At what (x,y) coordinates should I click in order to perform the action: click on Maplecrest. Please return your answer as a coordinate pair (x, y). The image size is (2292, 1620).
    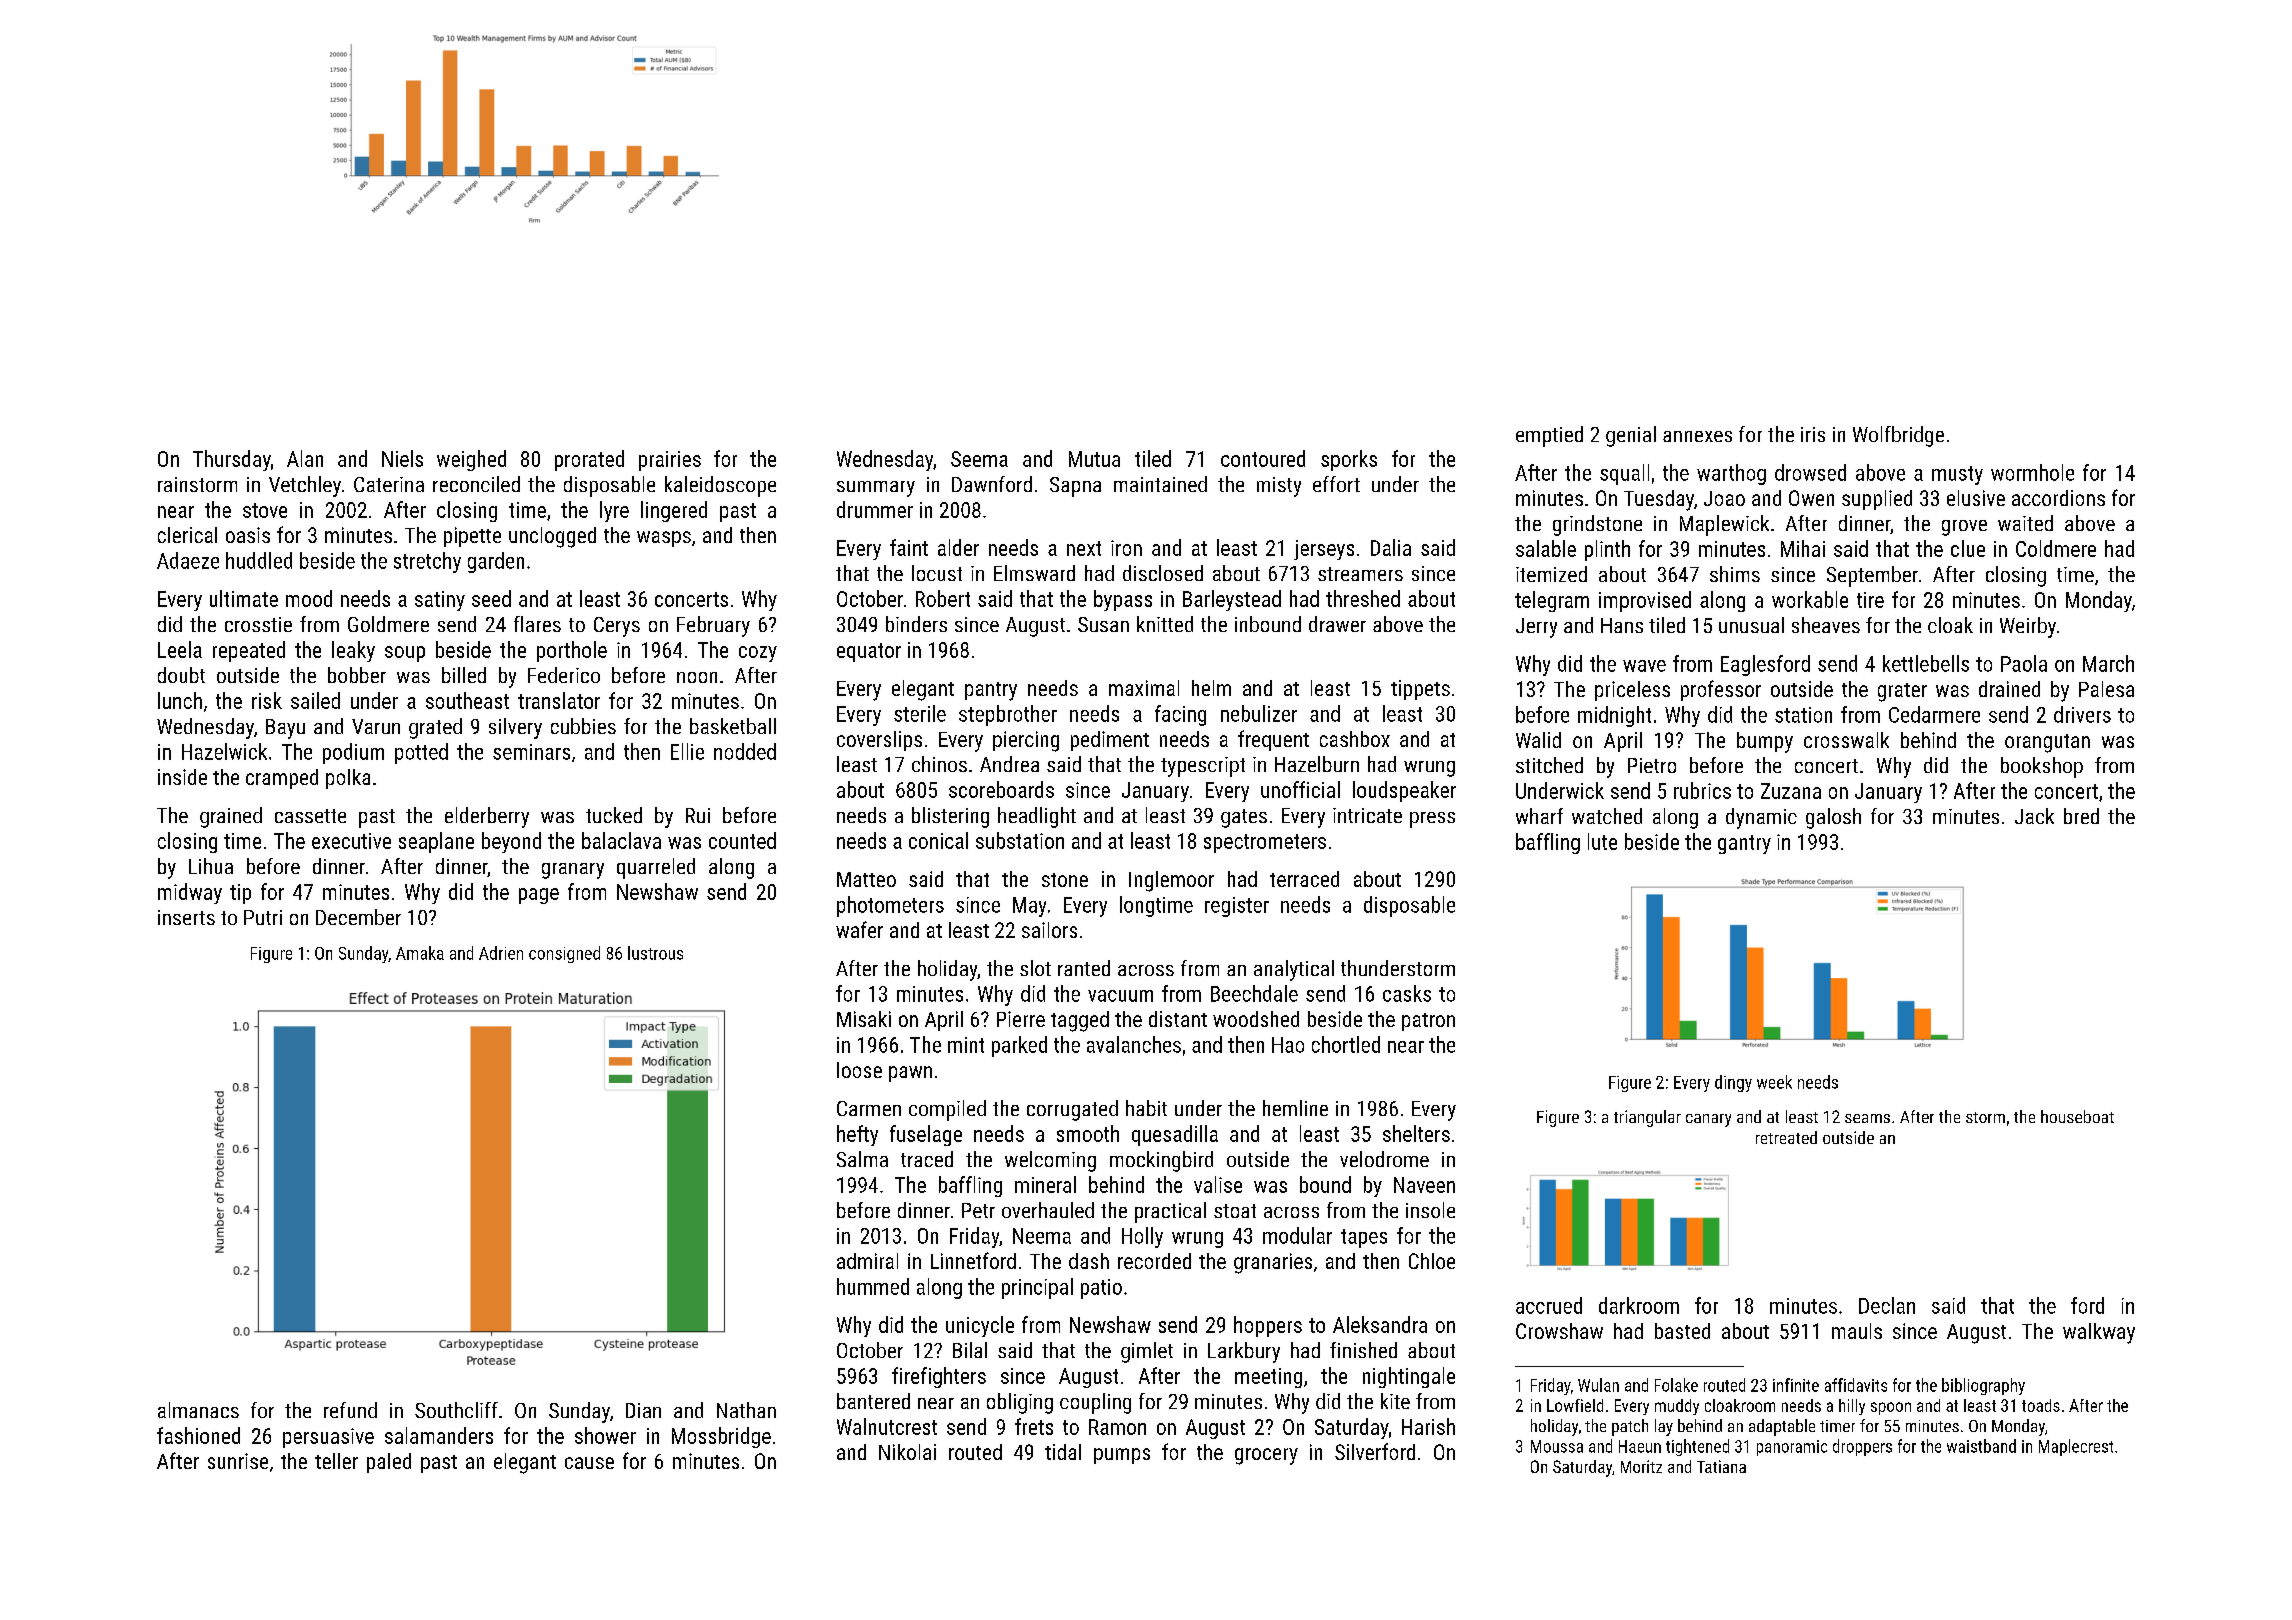
    Looking at the image, I should click on (2076, 1447).
